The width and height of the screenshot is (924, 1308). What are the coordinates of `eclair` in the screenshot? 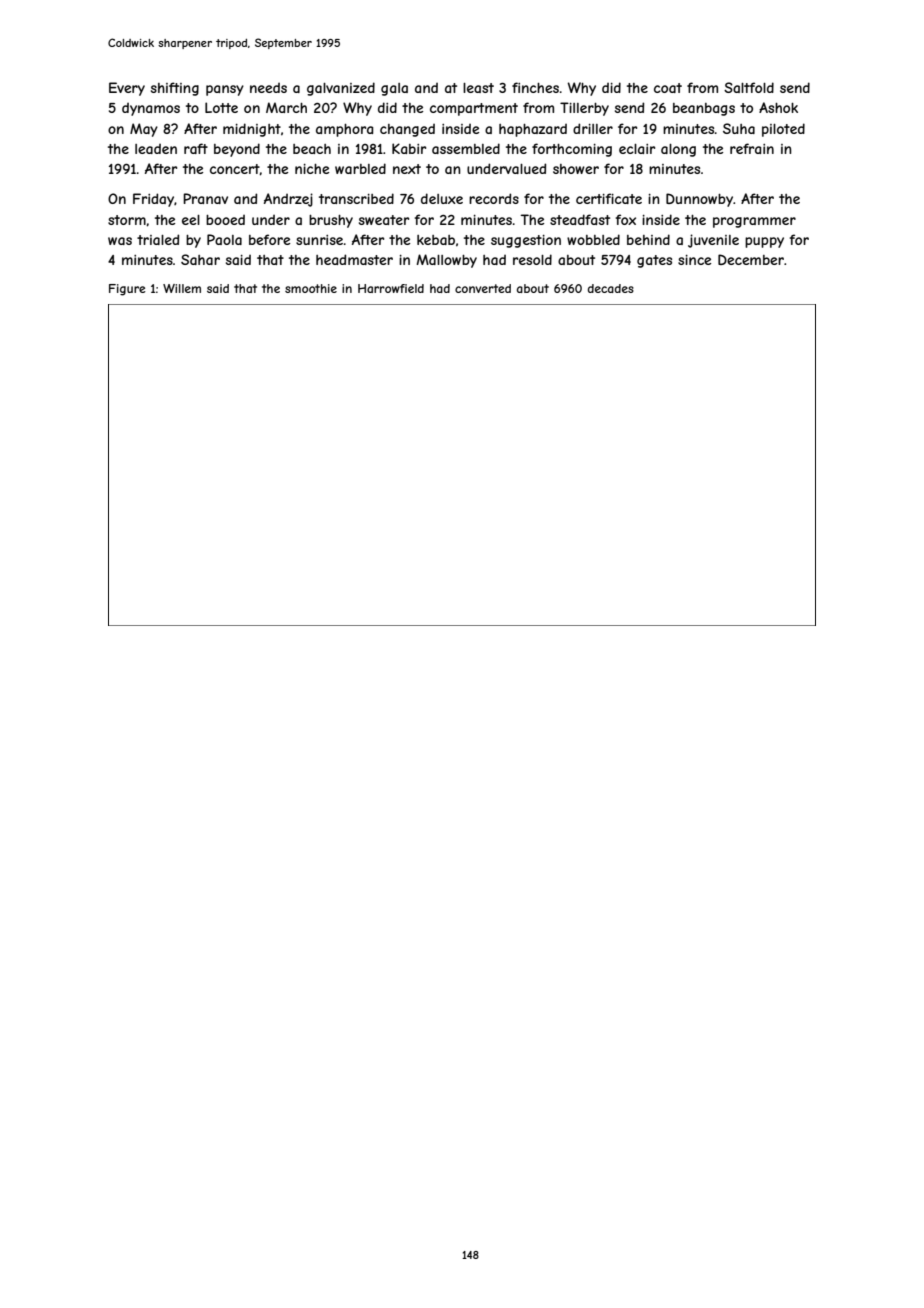 It's located at (637, 149).
